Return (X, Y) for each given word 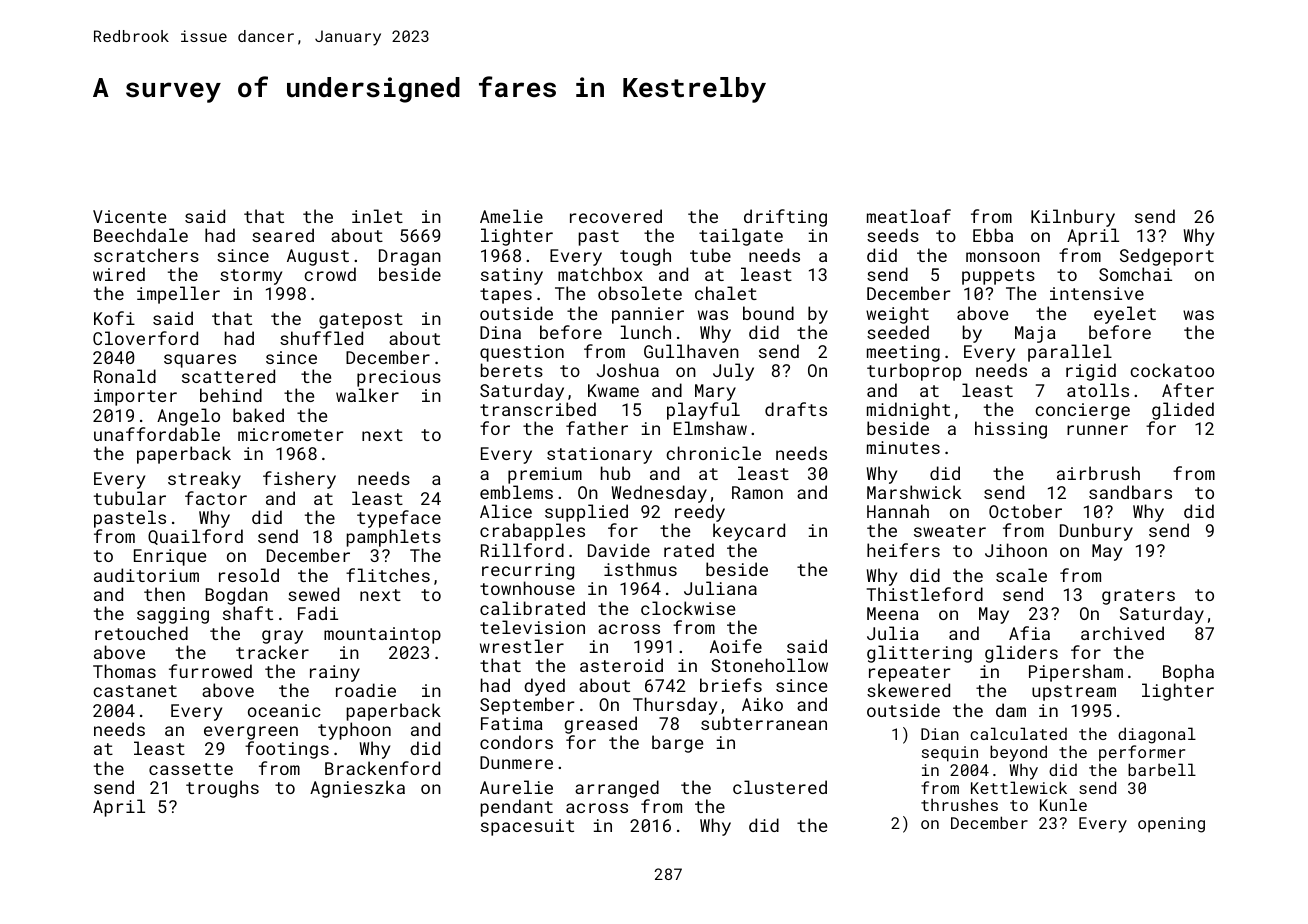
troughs (222, 789)
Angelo (188, 417)
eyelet (1125, 315)
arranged (617, 789)
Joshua (628, 370)
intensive (1097, 293)
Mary (715, 392)
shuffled (321, 338)
